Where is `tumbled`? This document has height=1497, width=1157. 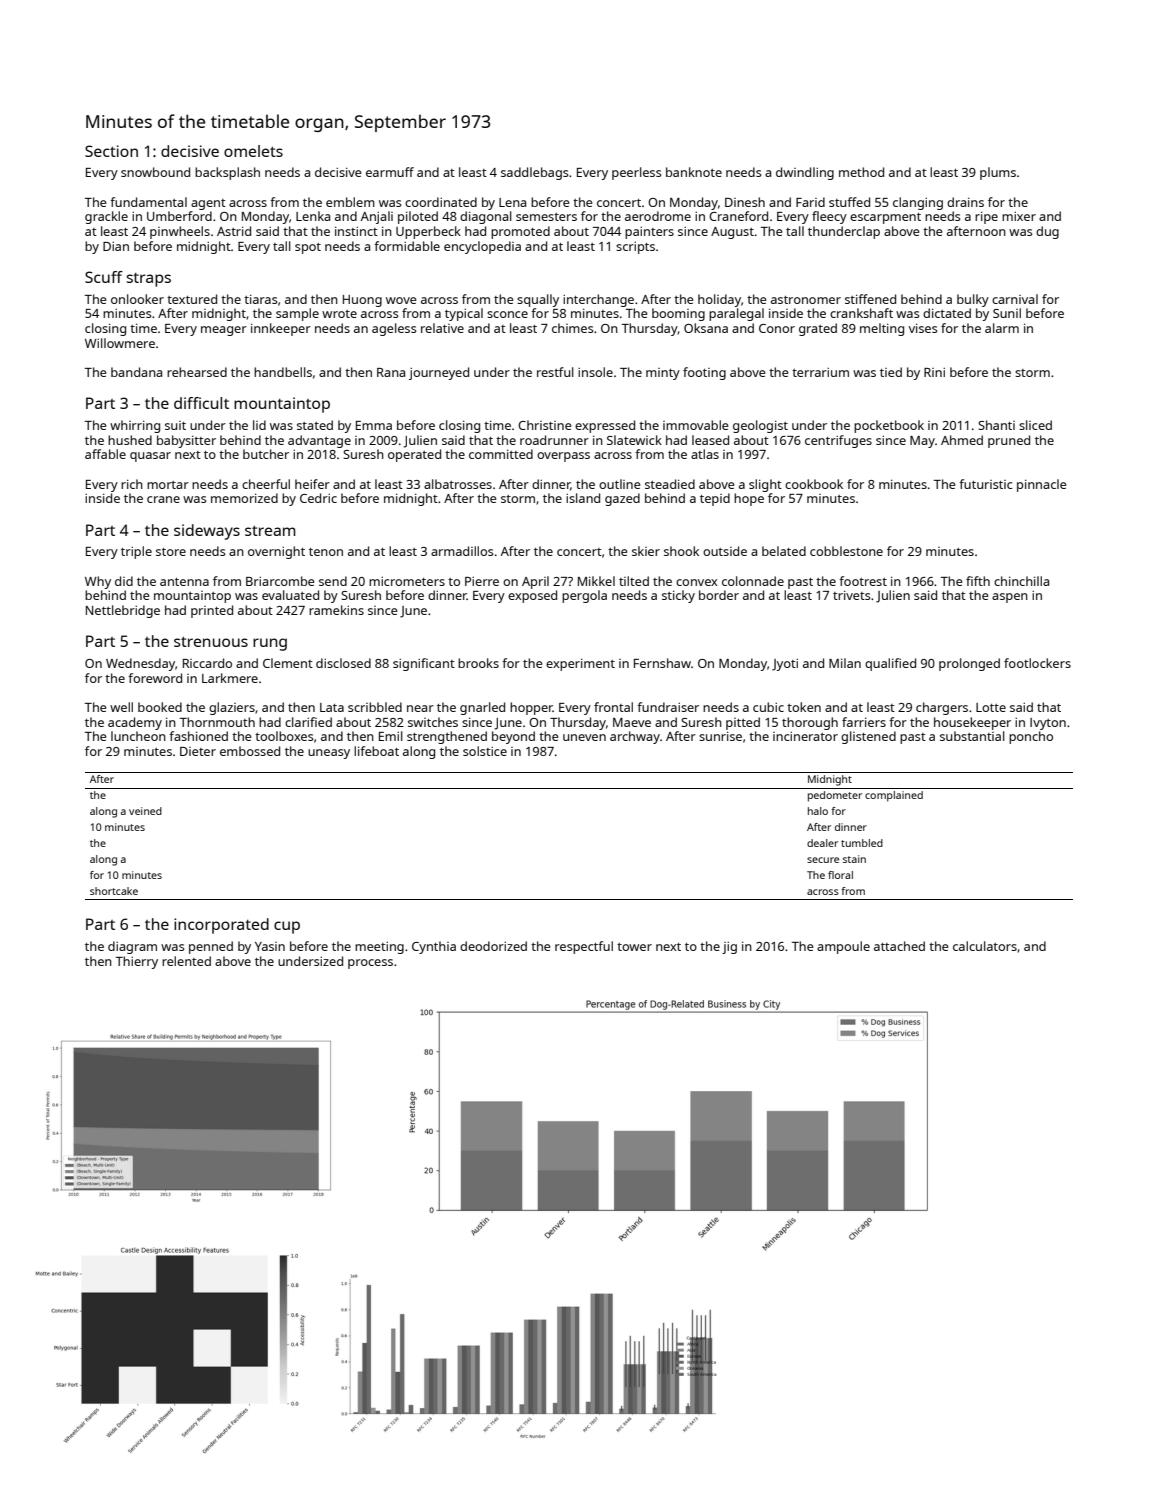
tumbled is located at coordinates (862, 843).
